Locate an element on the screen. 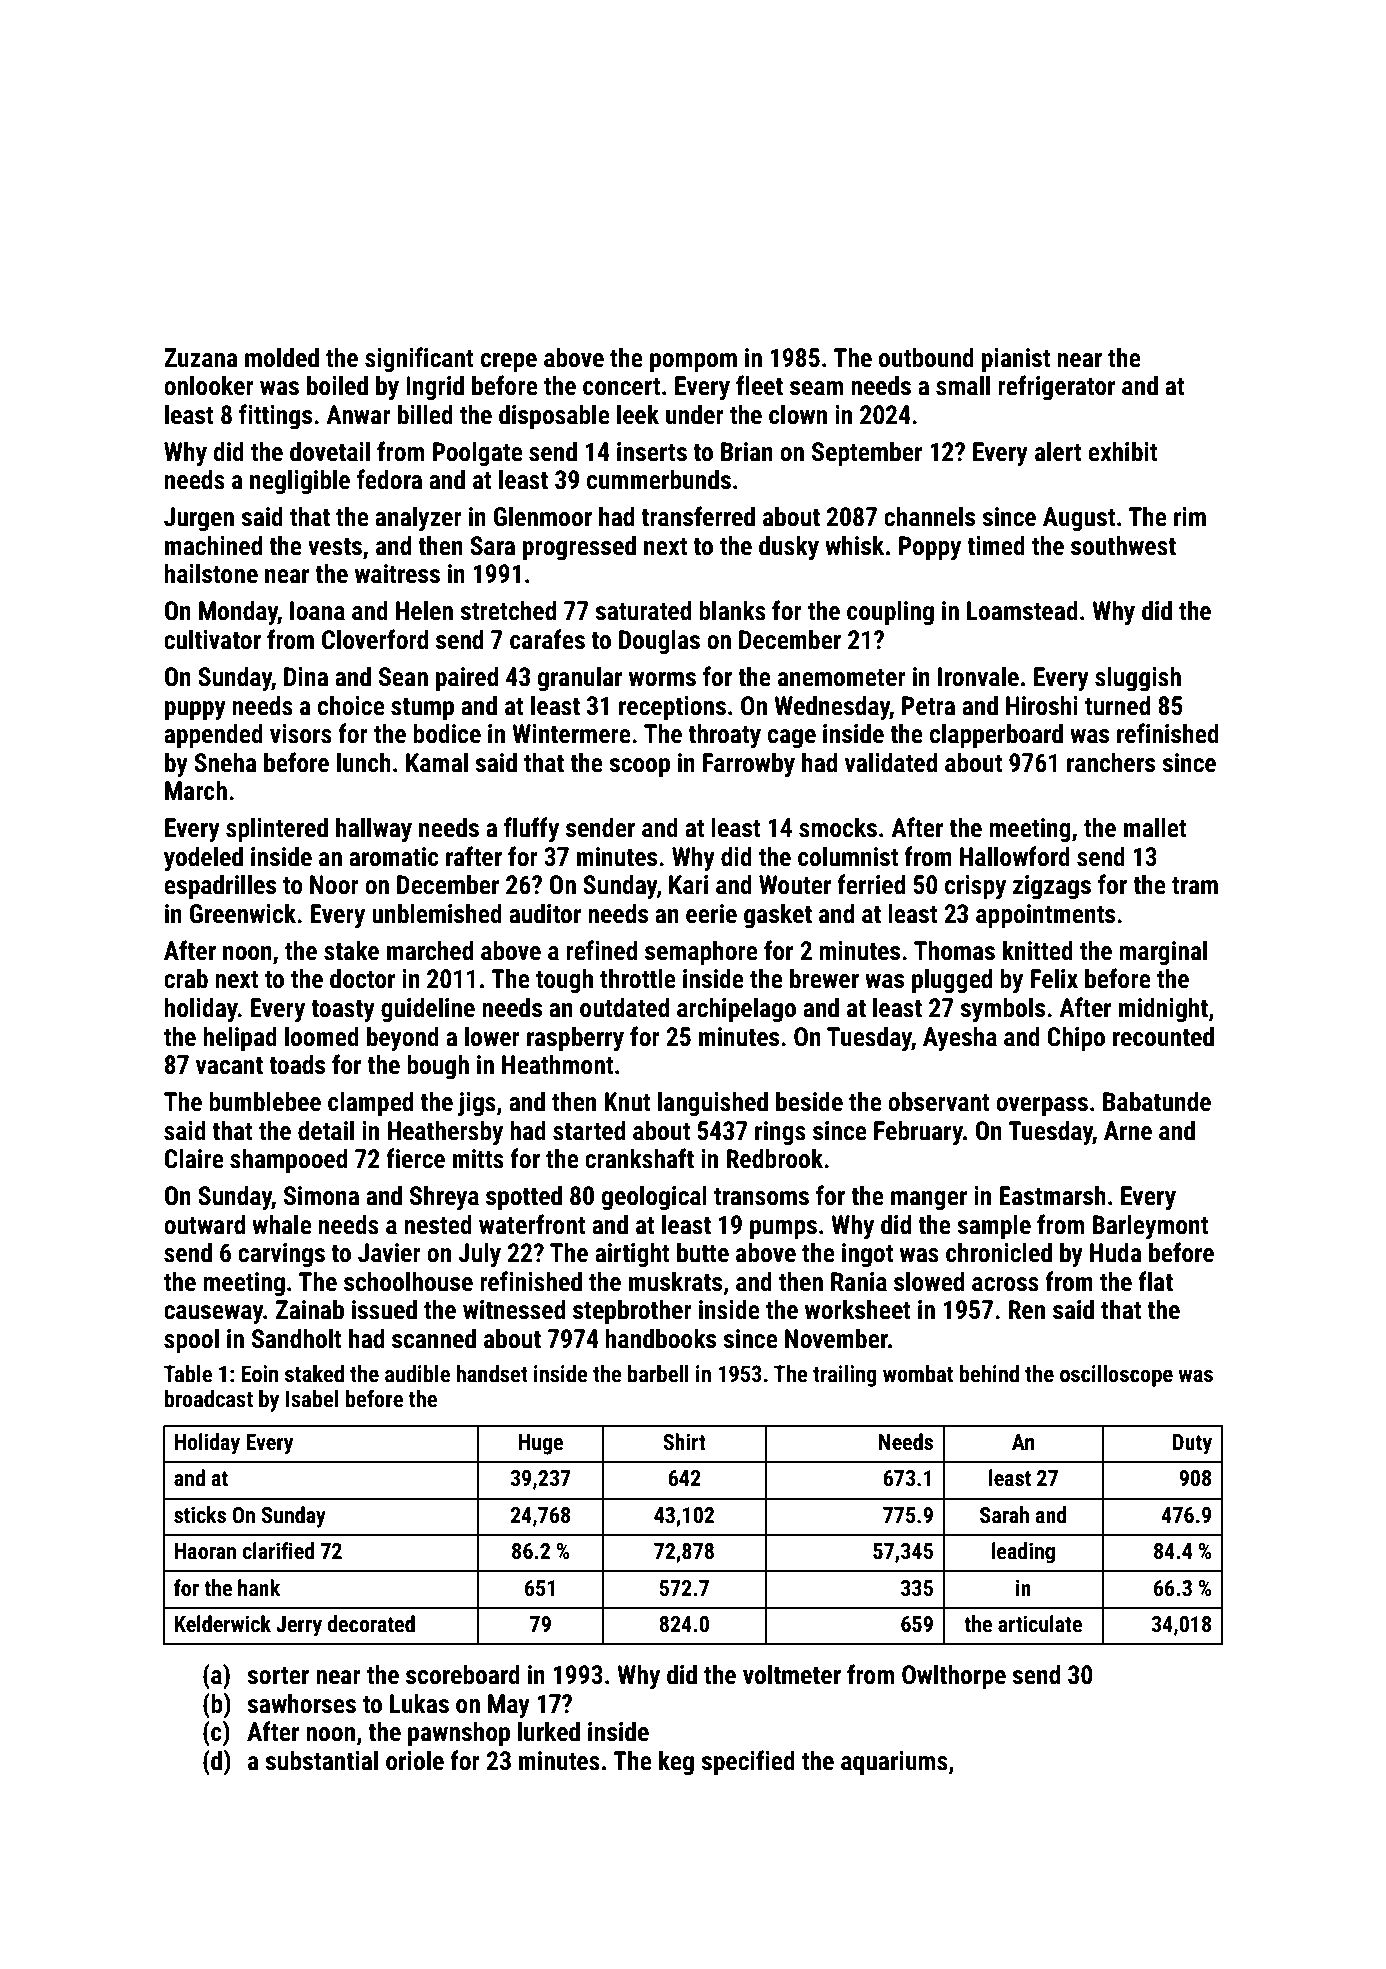  anemometer is located at coordinates (842, 678).
